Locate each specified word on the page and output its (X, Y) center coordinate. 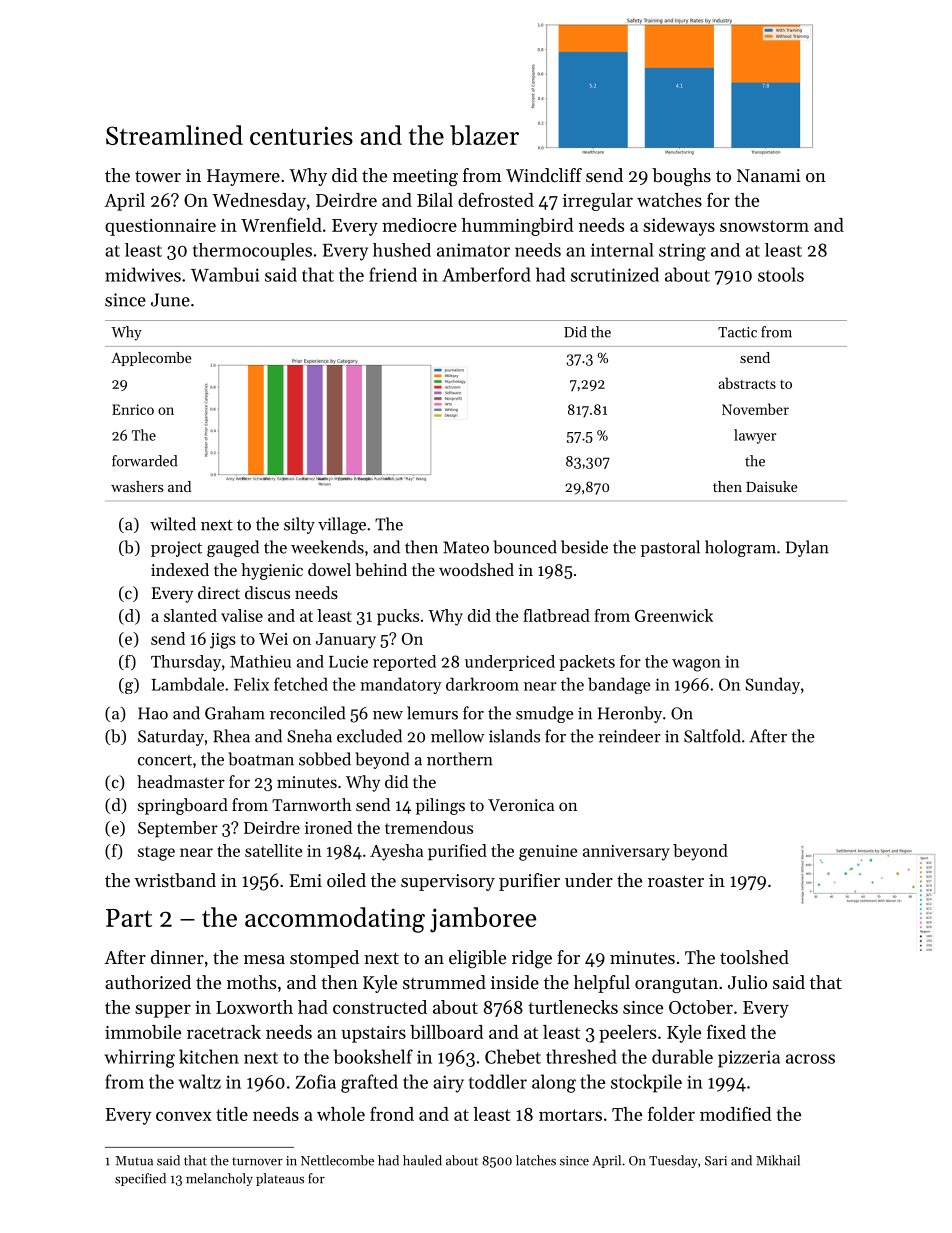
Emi (306, 880)
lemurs (432, 713)
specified (140, 1179)
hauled (422, 1160)
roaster (676, 881)
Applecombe (151, 359)
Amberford (486, 274)
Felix (251, 684)
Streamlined (174, 135)
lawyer (755, 436)
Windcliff (544, 175)
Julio (747, 982)
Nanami (769, 175)
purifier (529, 882)
